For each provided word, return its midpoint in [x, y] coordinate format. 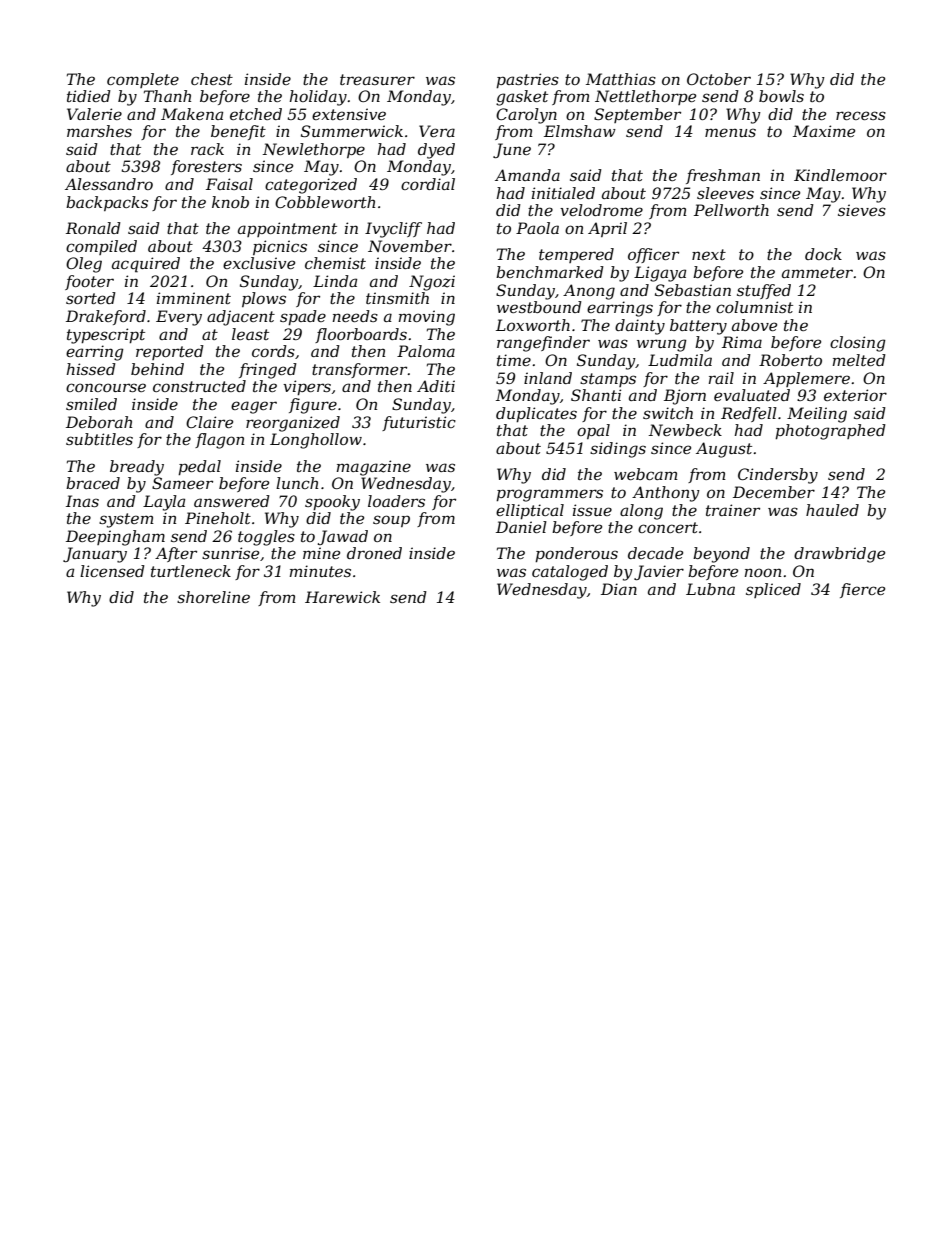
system [126, 520]
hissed [91, 369]
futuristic [419, 423]
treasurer [377, 79]
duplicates [536, 414]
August [724, 450]
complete [143, 80]
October [719, 79]
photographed [830, 432]
